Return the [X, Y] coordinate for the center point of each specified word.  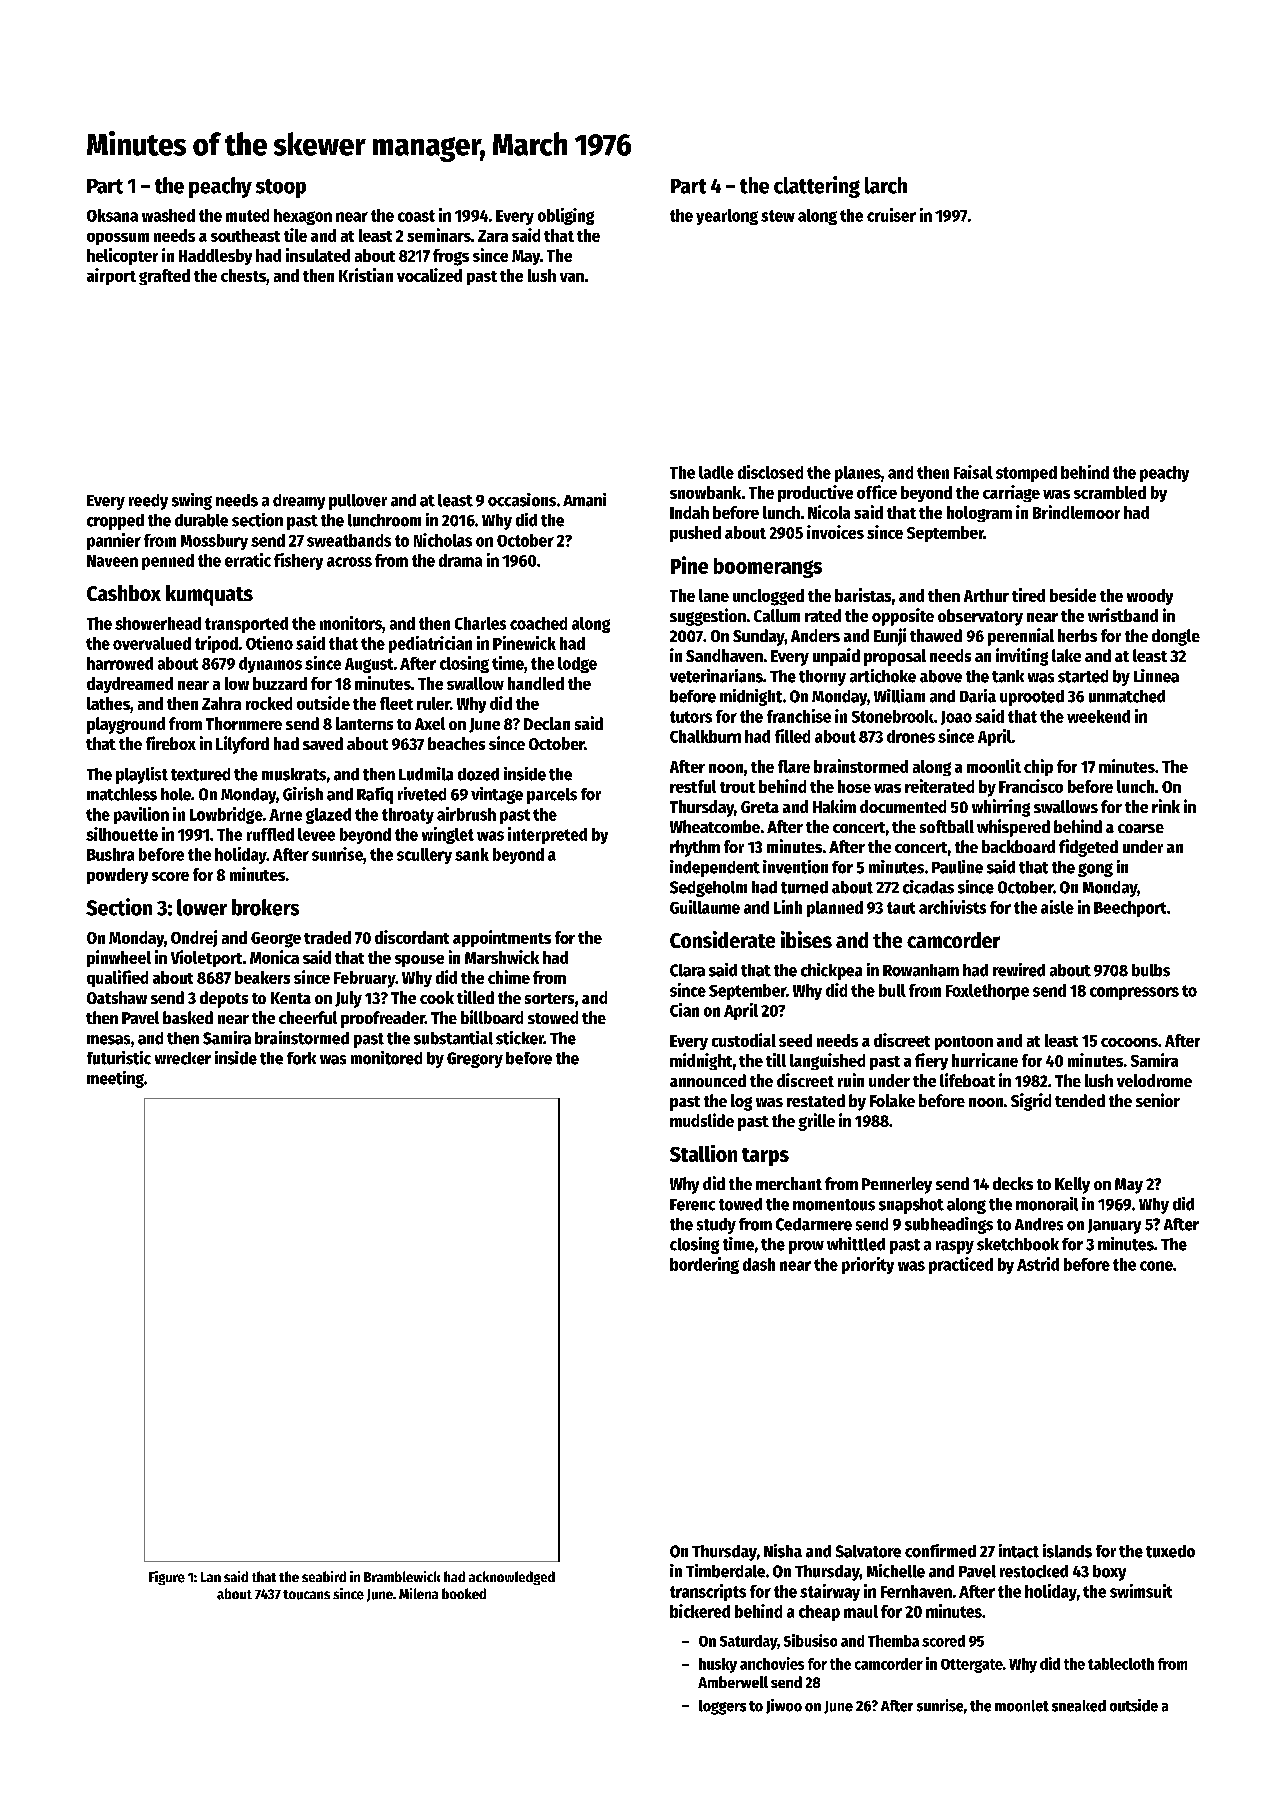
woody [1150, 597]
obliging [566, 216]
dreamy [299, 502]
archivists [952, 907]
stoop [281, 188]
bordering [704, 1265]
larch [886, 185]
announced [708, 1080]
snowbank [705, 492]
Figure [167, 1578]
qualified [117, 978]
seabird [324, 1576]
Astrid [1038, 1264]
